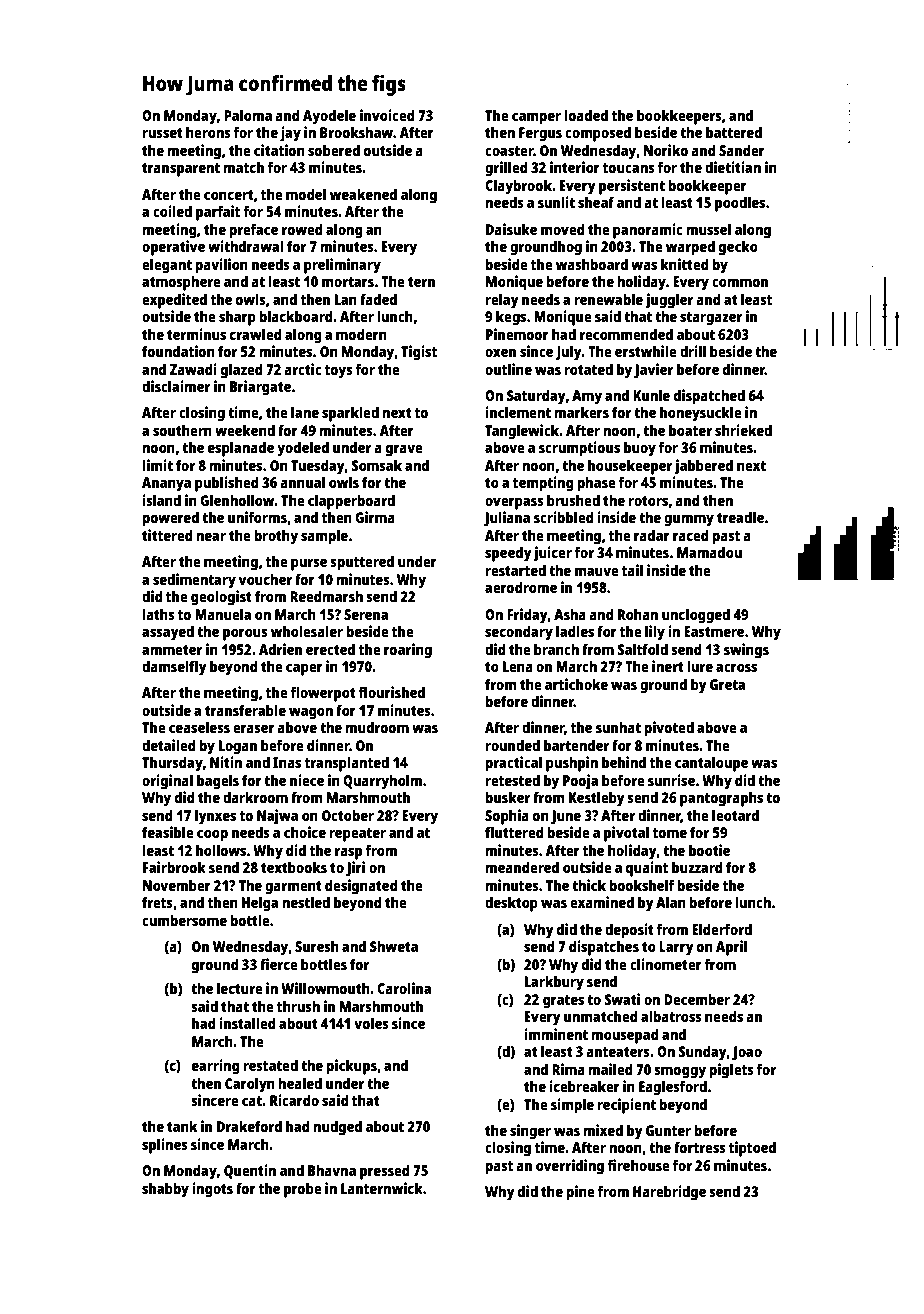 The image size is (924, 1314). I want to click on battered, so click(734, 132).
